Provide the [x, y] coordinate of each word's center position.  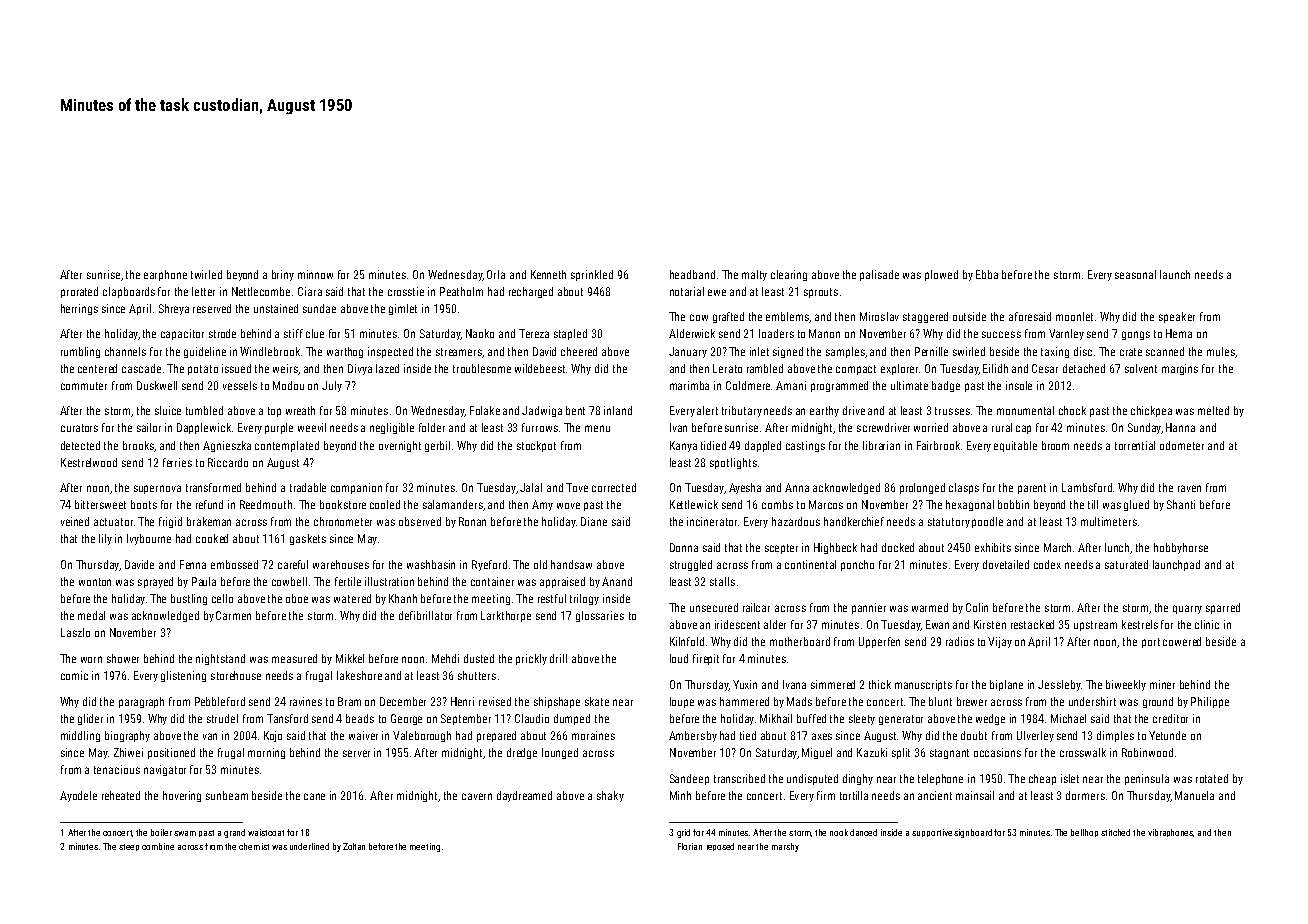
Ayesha [745, 488]
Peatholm [461, 291]
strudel [222, 718]
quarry [1187, 609]
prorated [79, 292]
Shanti [1181, 504]
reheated [121, 795]
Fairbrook [938, 445]
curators [79, 428]
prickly [531, 659]
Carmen [233, 615]
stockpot [536, 446]
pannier [869, 608]
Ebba [987, 274]
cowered [1182, 641]
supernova [157, 489]
